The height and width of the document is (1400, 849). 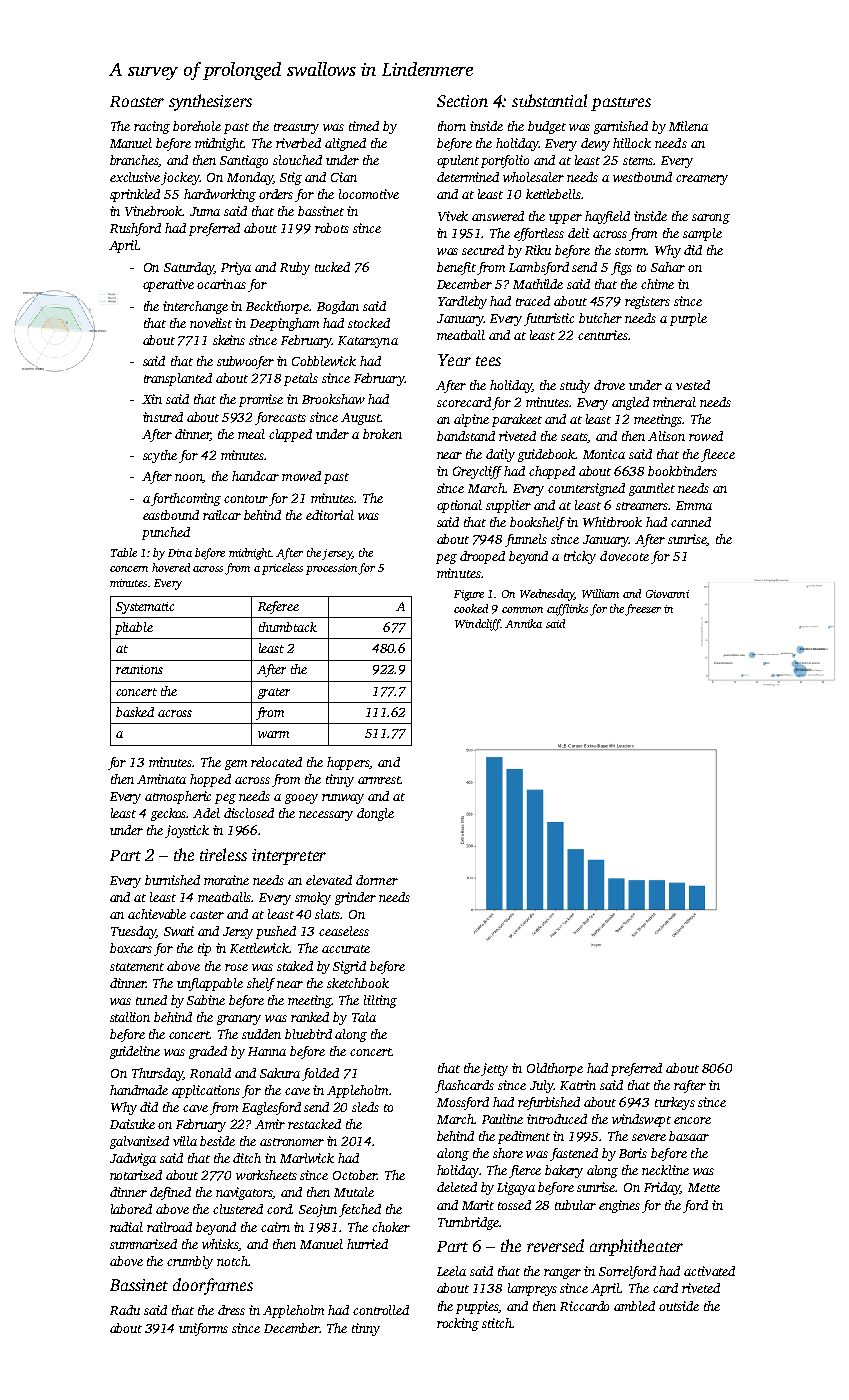 I want to click on Xin, so click(x=152, y=399).
